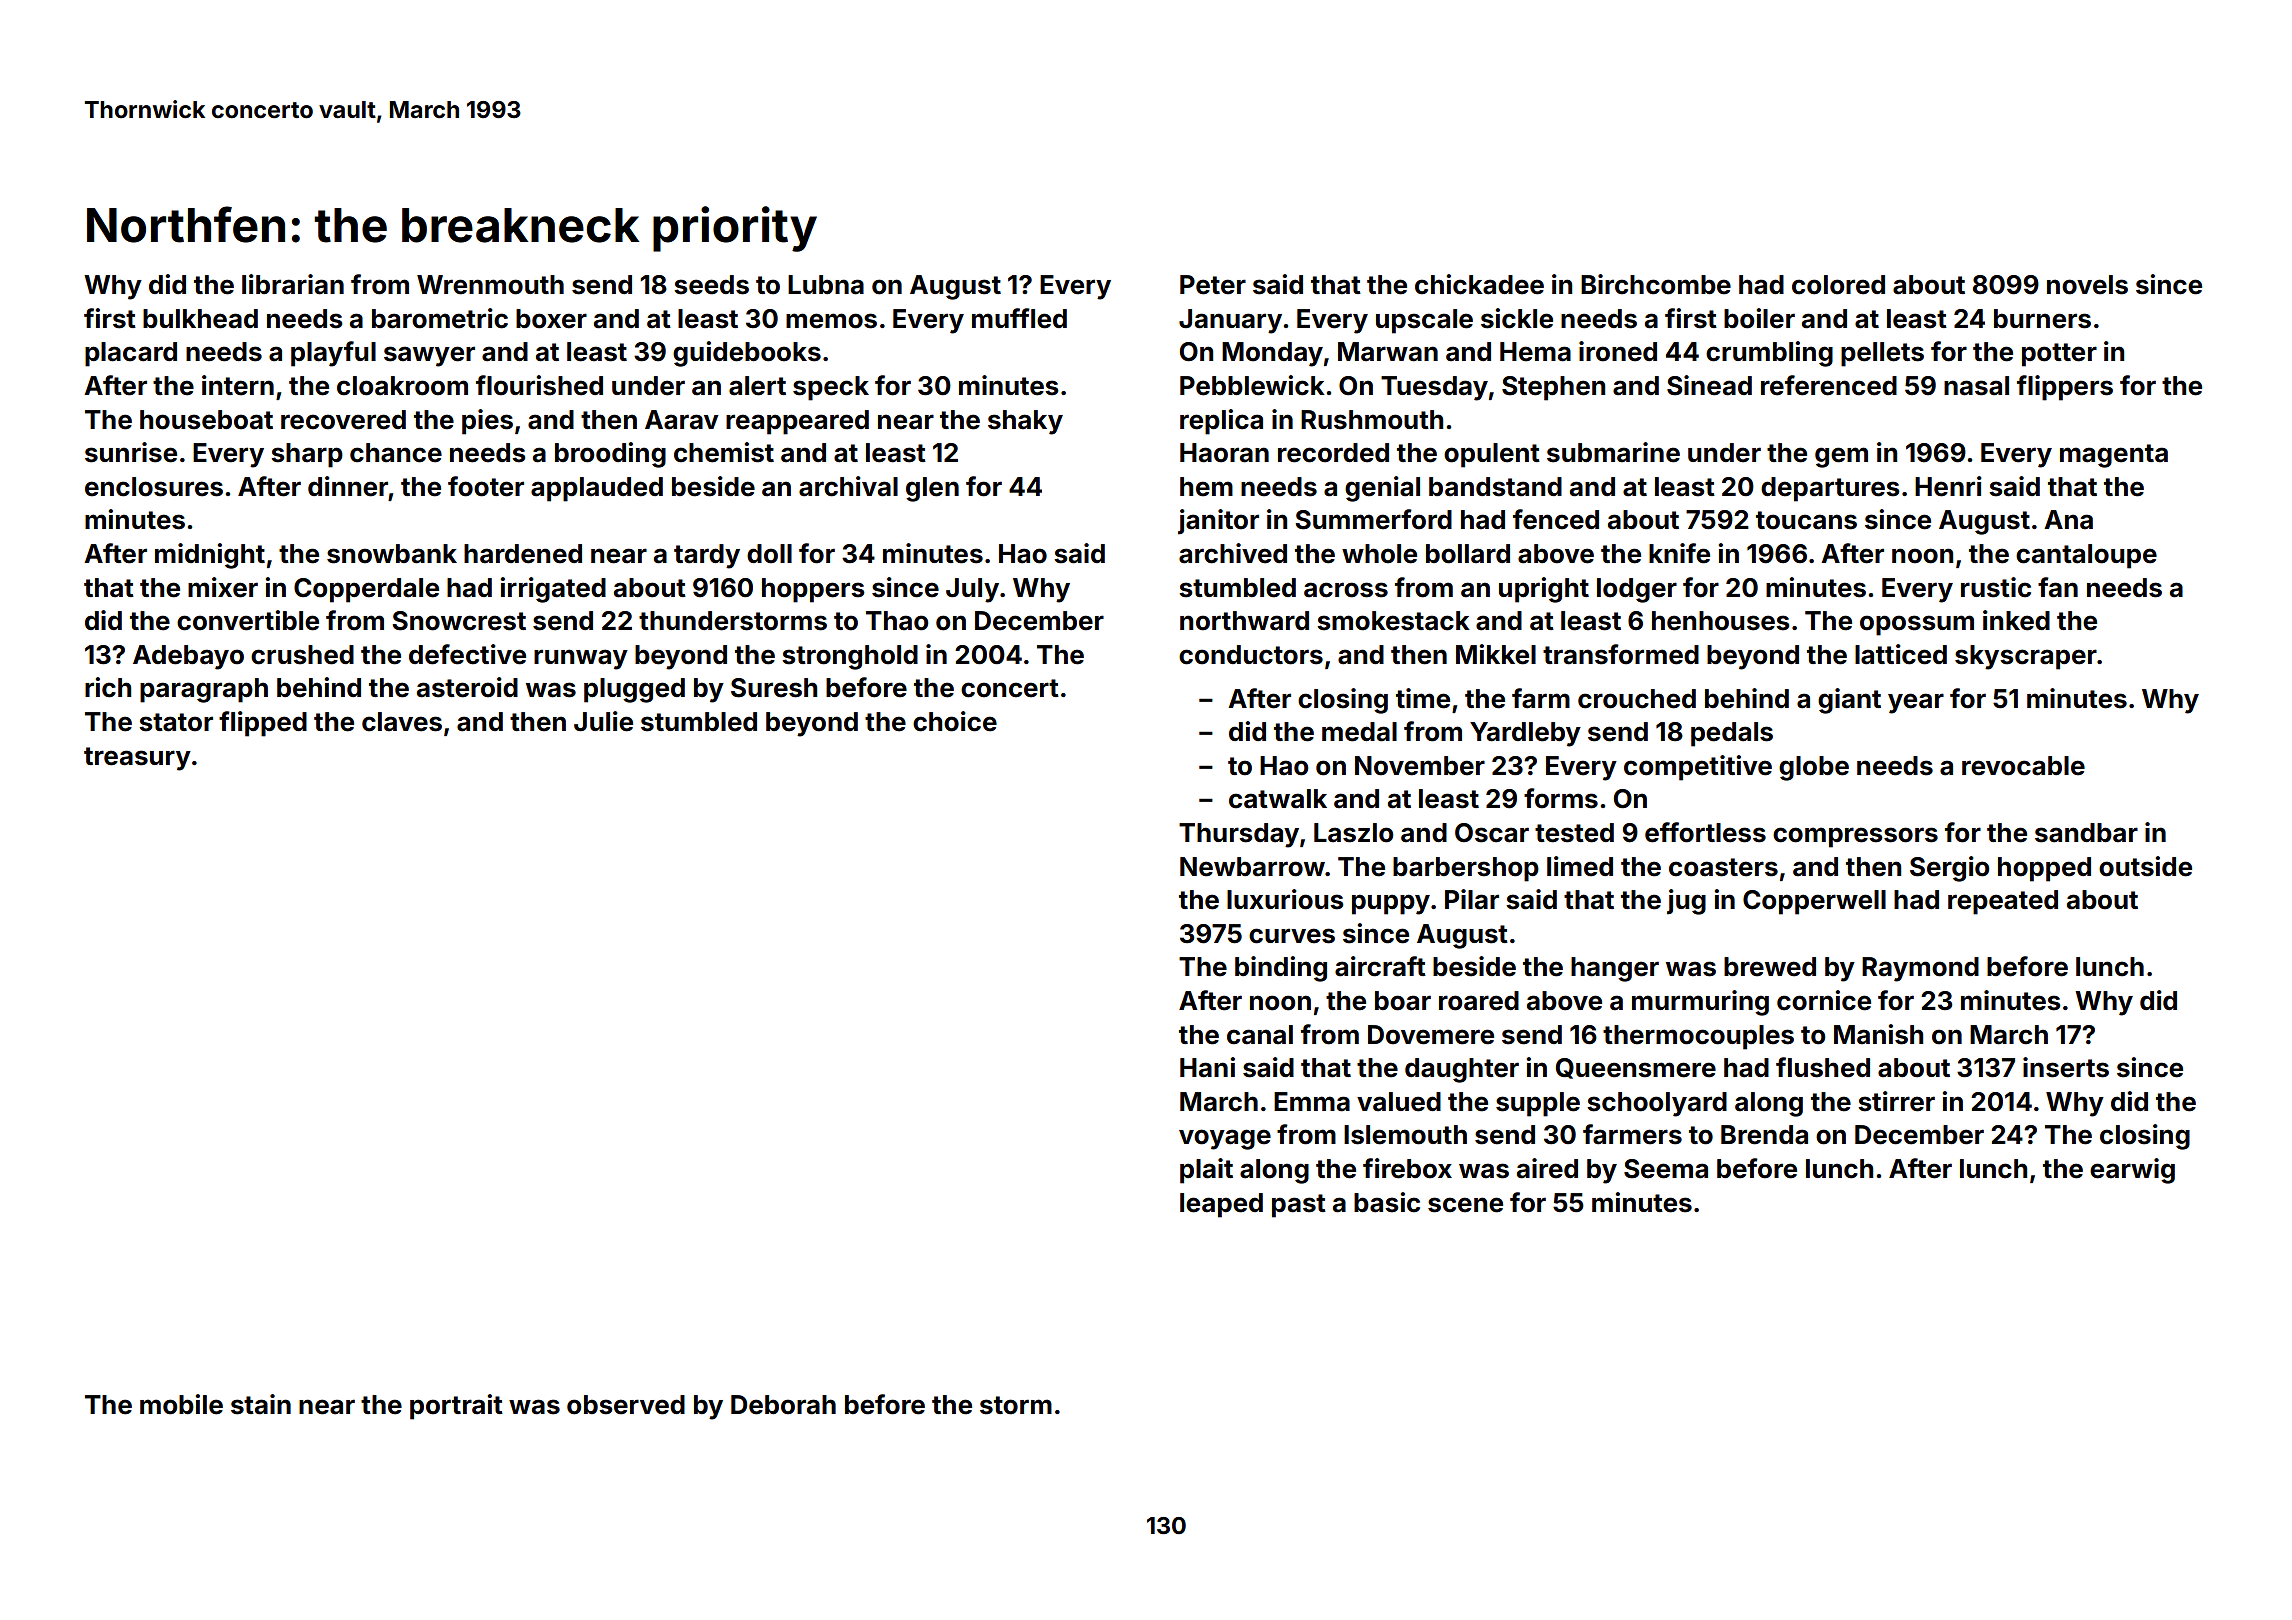 This screenshot has height=1620, width=2292. Describe the element at coordinates (1553, 388) in the screenshot. I see `Stephen` at that location.
